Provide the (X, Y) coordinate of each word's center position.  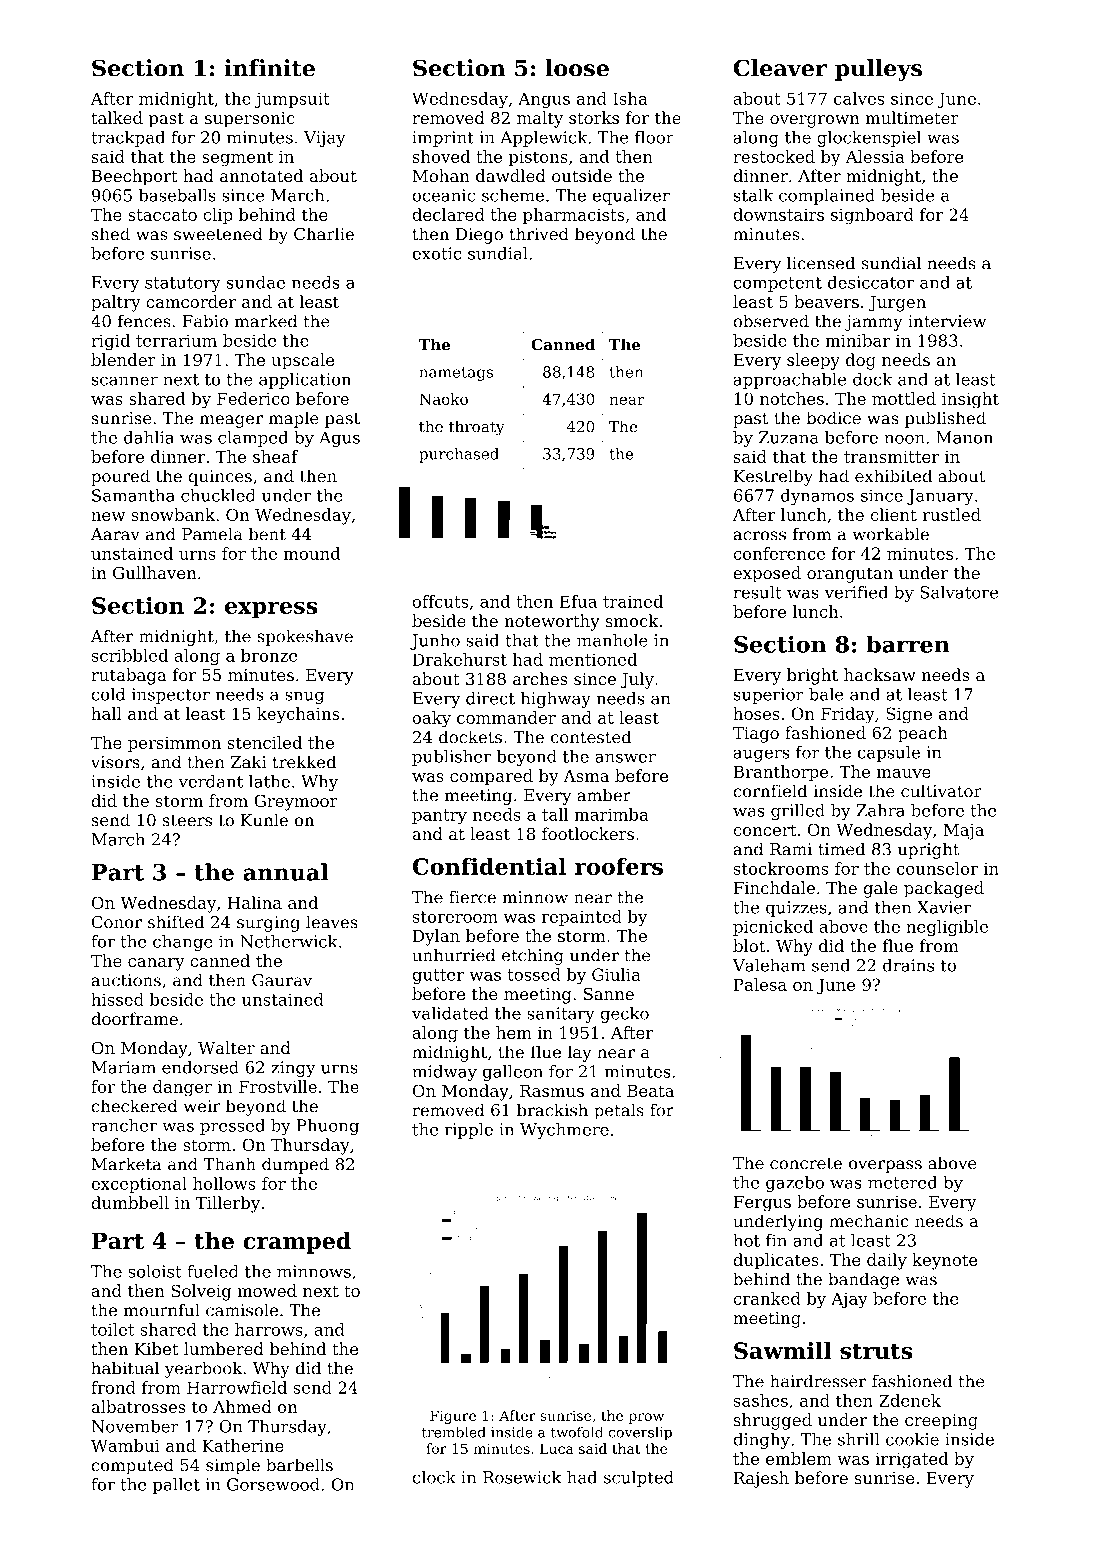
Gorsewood (273, 1484)
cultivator (941, 791)
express (271, 610)
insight (970, 400)
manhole (612, 640)
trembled (454, 1432)
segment (237, 159)
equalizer (631, 197)
